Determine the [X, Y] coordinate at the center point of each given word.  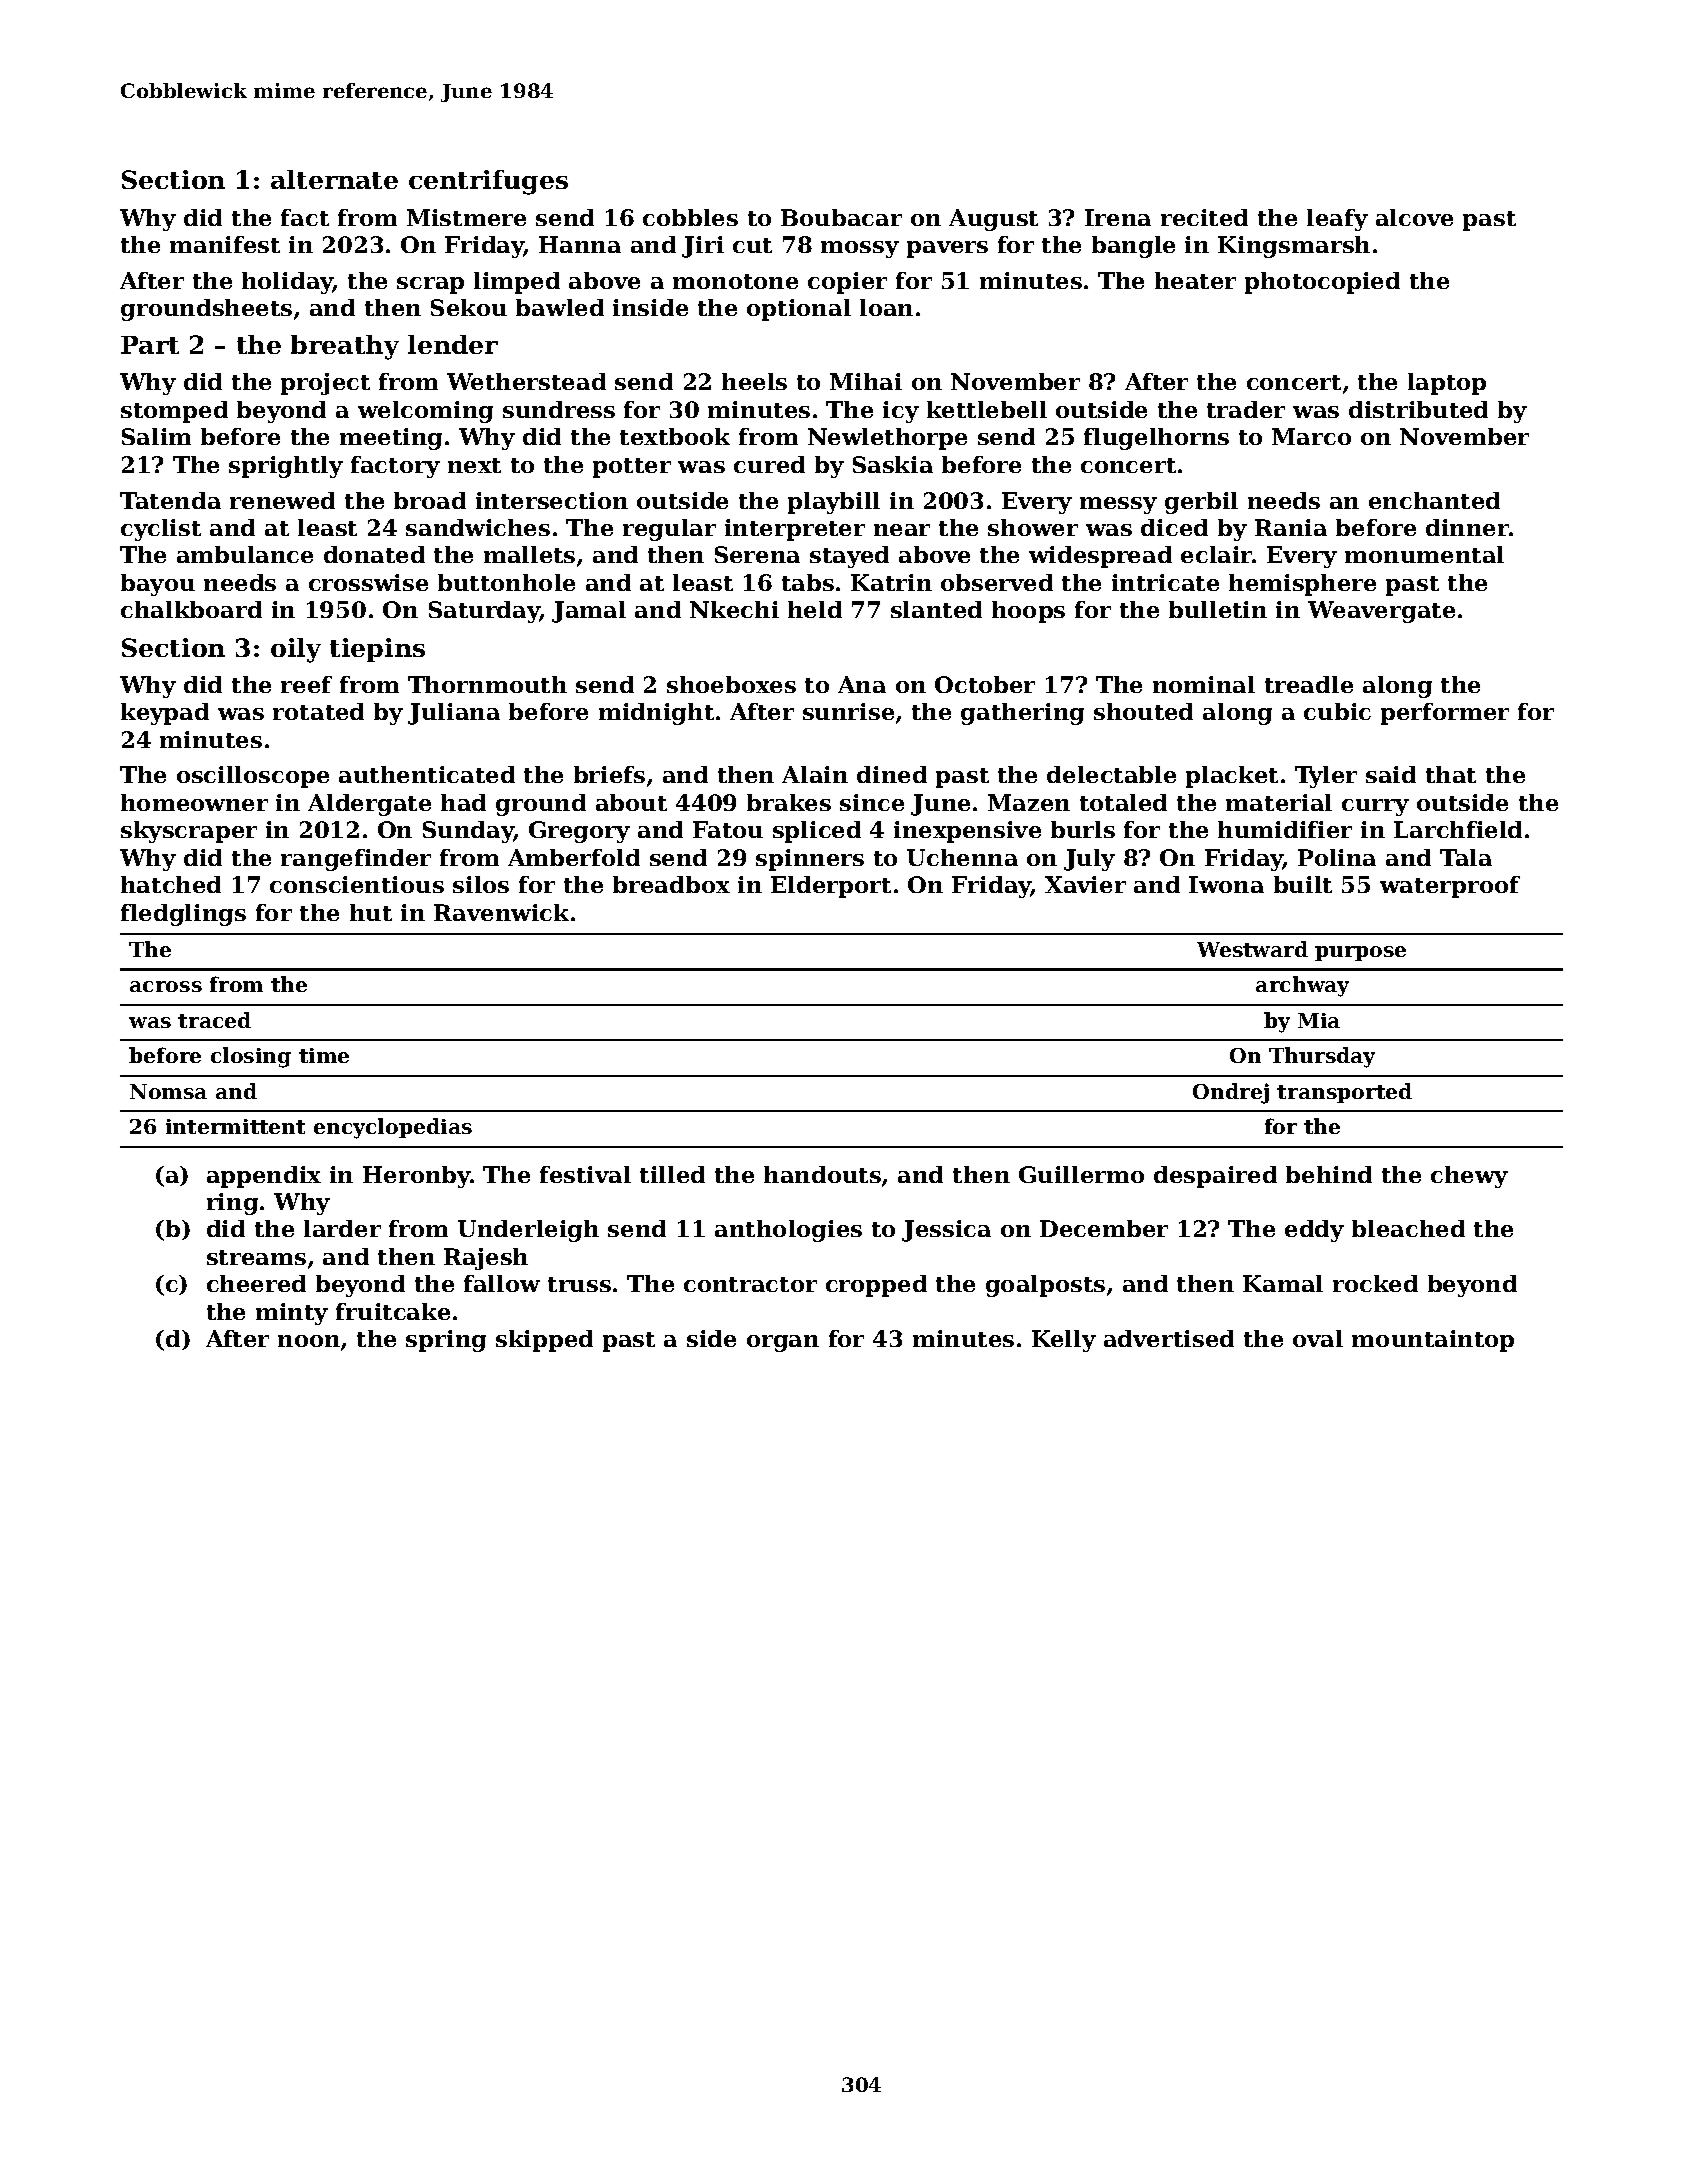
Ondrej [1231, 1093]
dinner [1467, 527]
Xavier [1085, 884]
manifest [225, 244]
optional [799, 310]
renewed [282, 500]
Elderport [831, 887]
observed [997, 582]
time [324, 1055]
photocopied [1322, 283]
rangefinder [356, 860]
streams [256, 1257]
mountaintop [1433, 1341]
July [1089, 860]
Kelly [1064, 1341]
